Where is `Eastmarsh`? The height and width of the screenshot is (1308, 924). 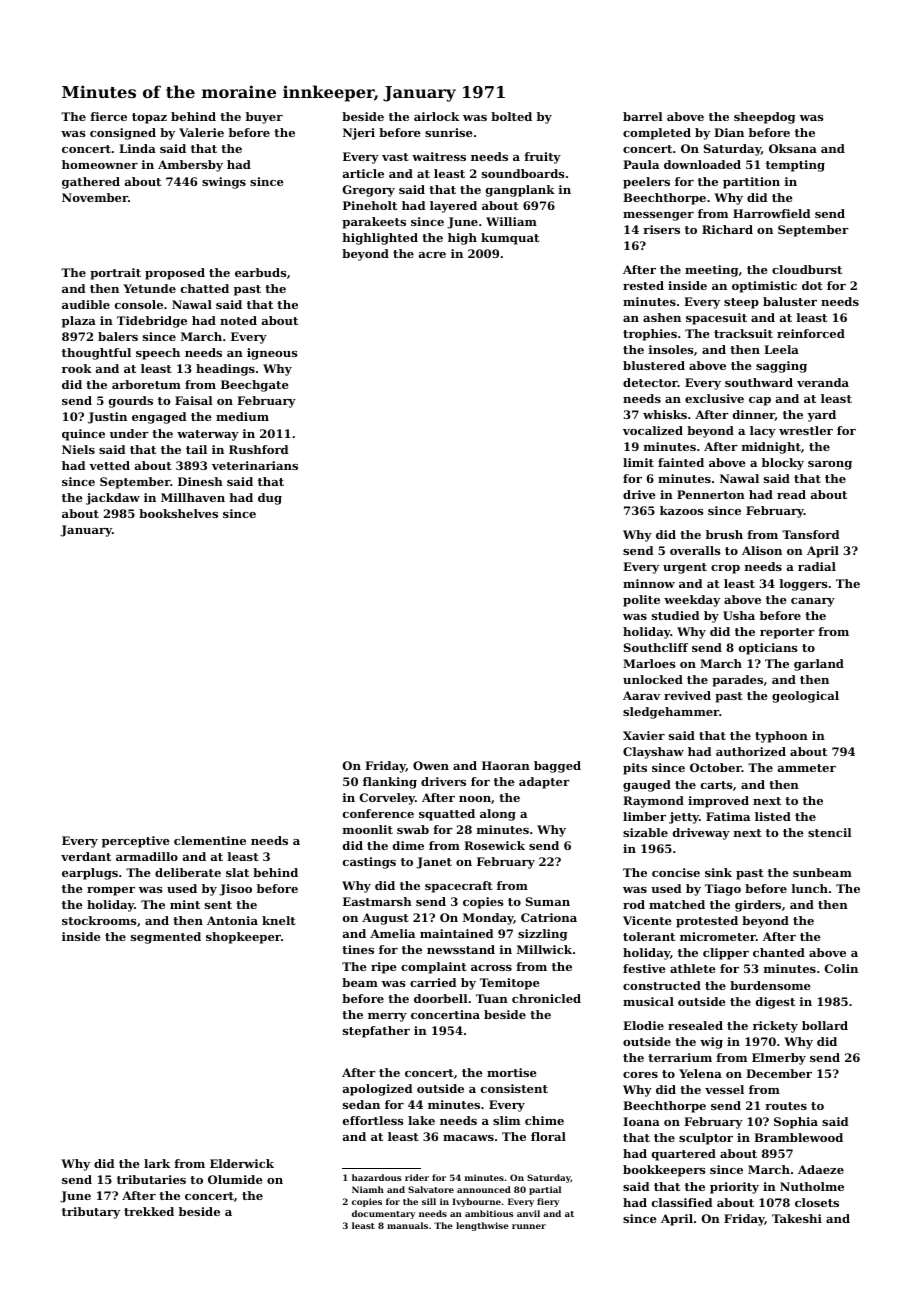
Eastmarsh is located at coordinates (377, 901).
